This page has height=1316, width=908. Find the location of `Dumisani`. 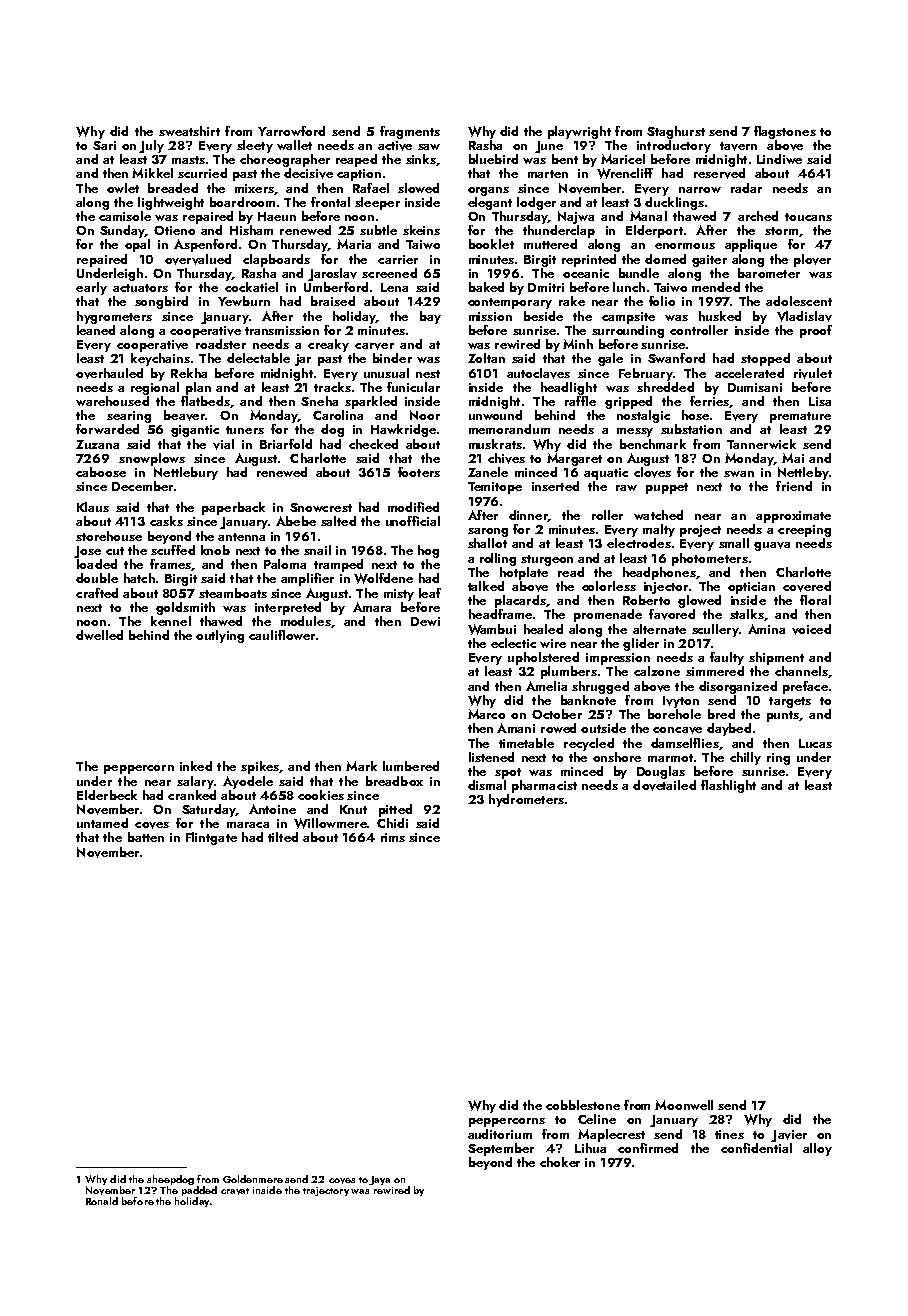

Dumisani is located at coordinates (755, 387).
